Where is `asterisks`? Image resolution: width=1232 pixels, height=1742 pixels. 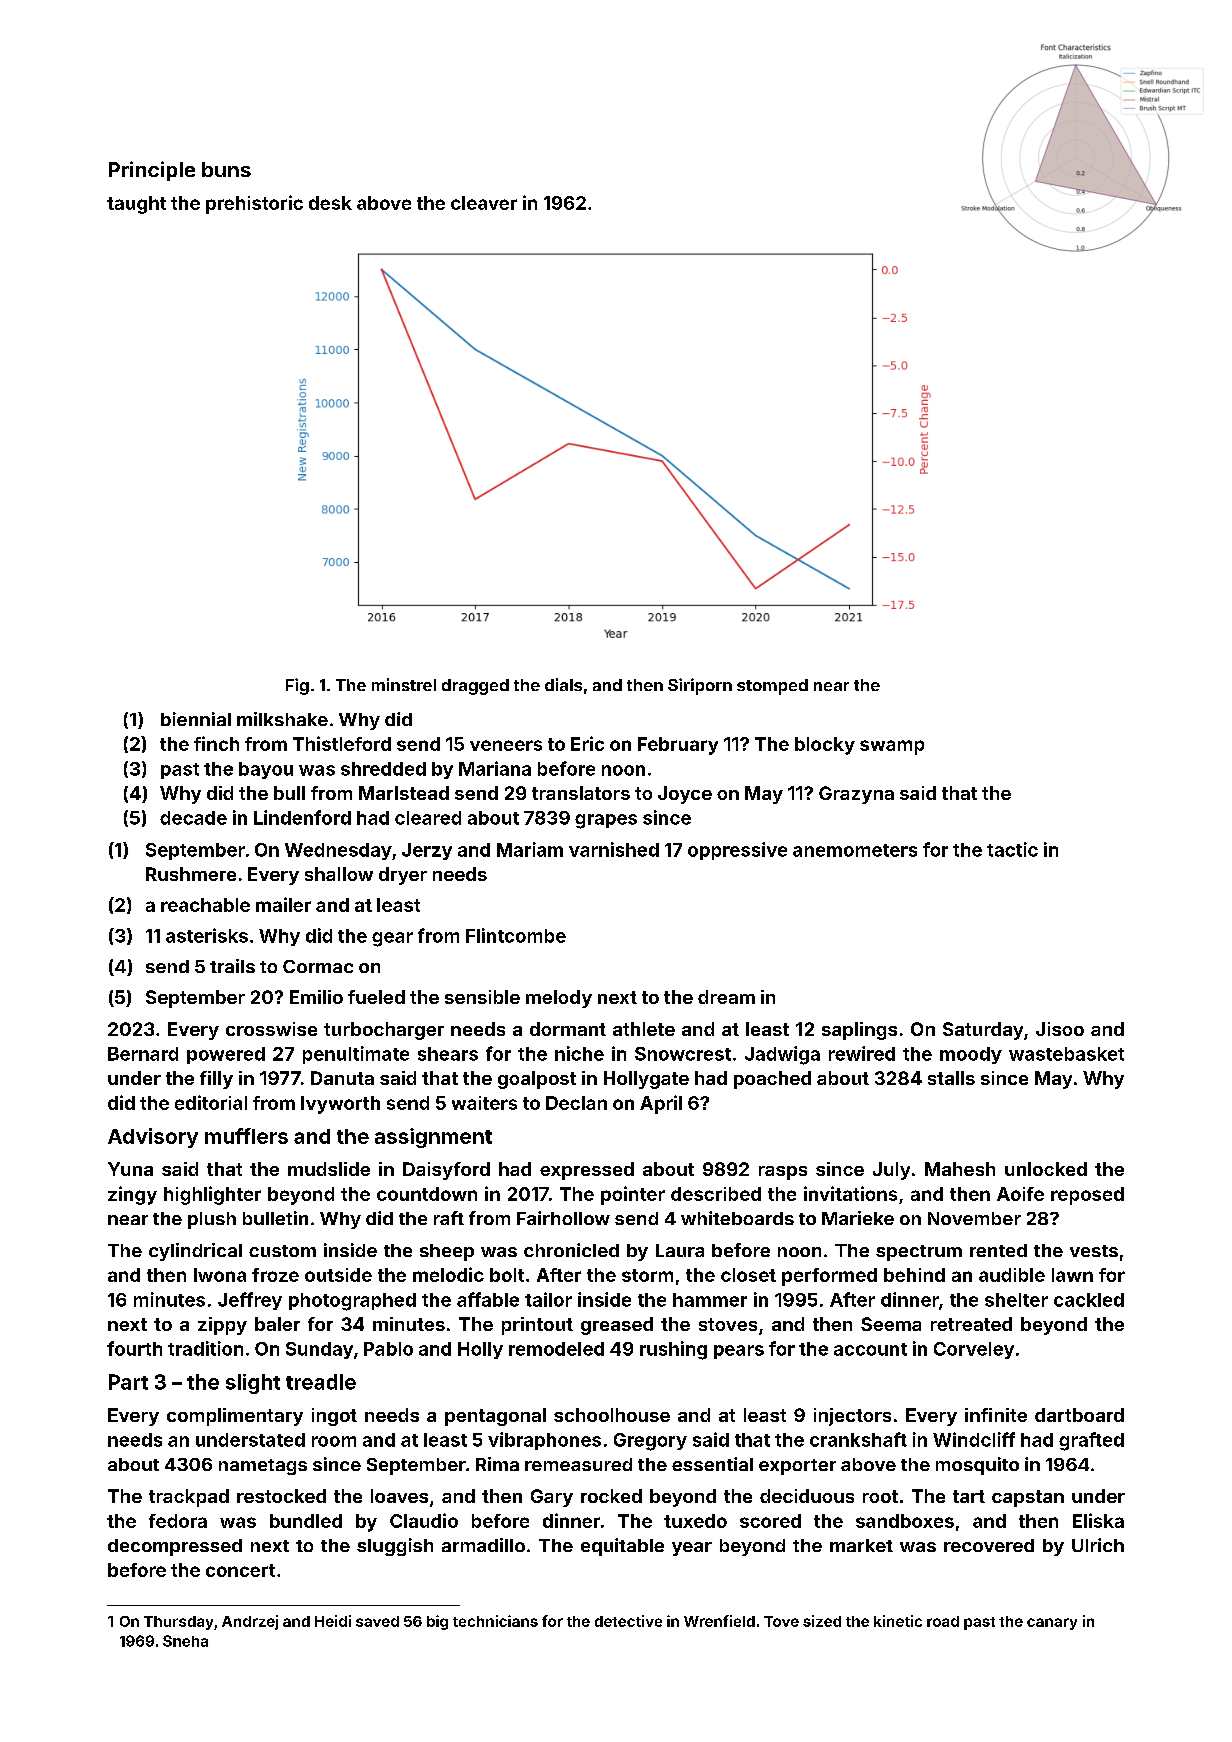
asterisks is located at coordinates (207, 935).
